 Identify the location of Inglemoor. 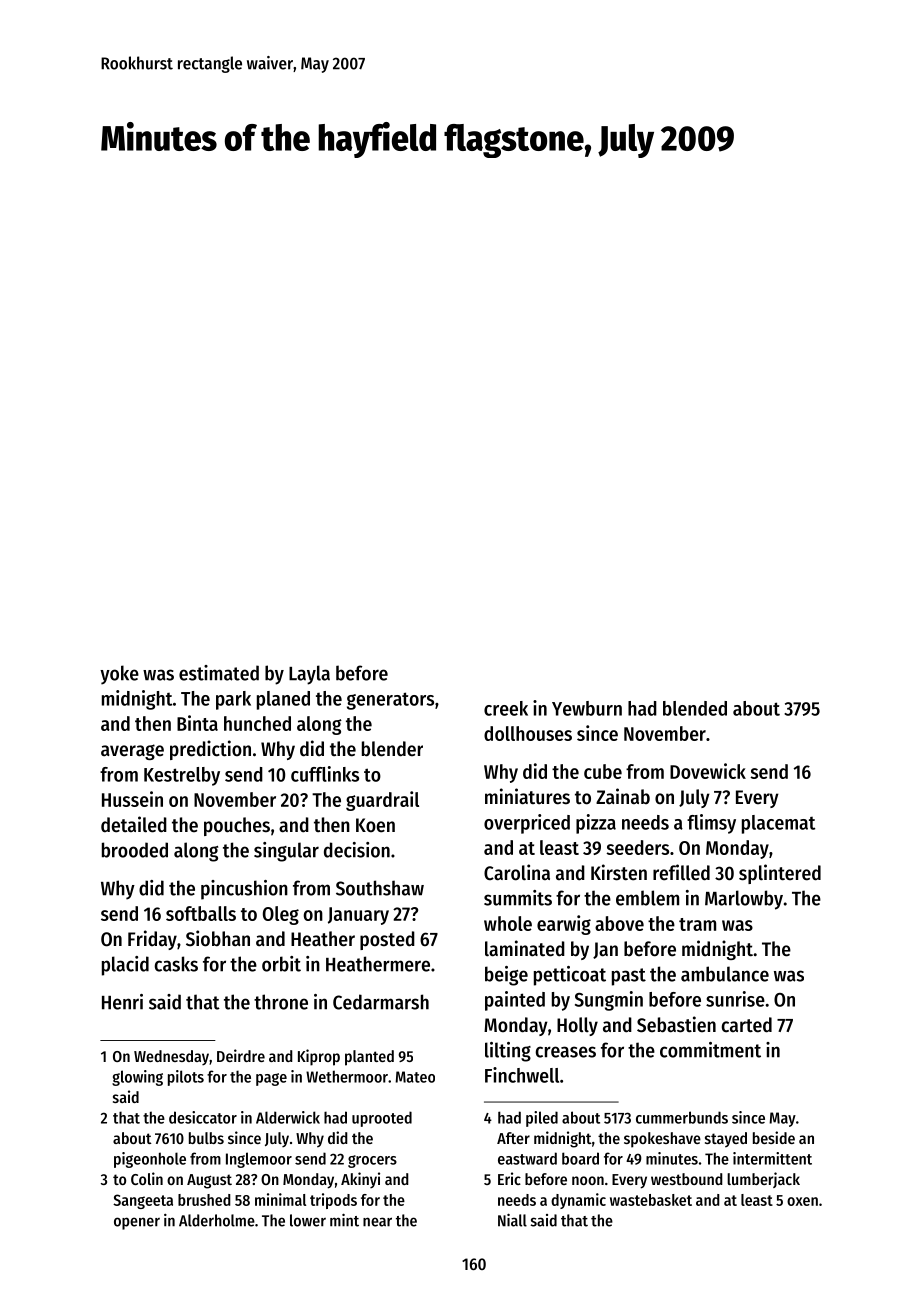
(259, 1160).
